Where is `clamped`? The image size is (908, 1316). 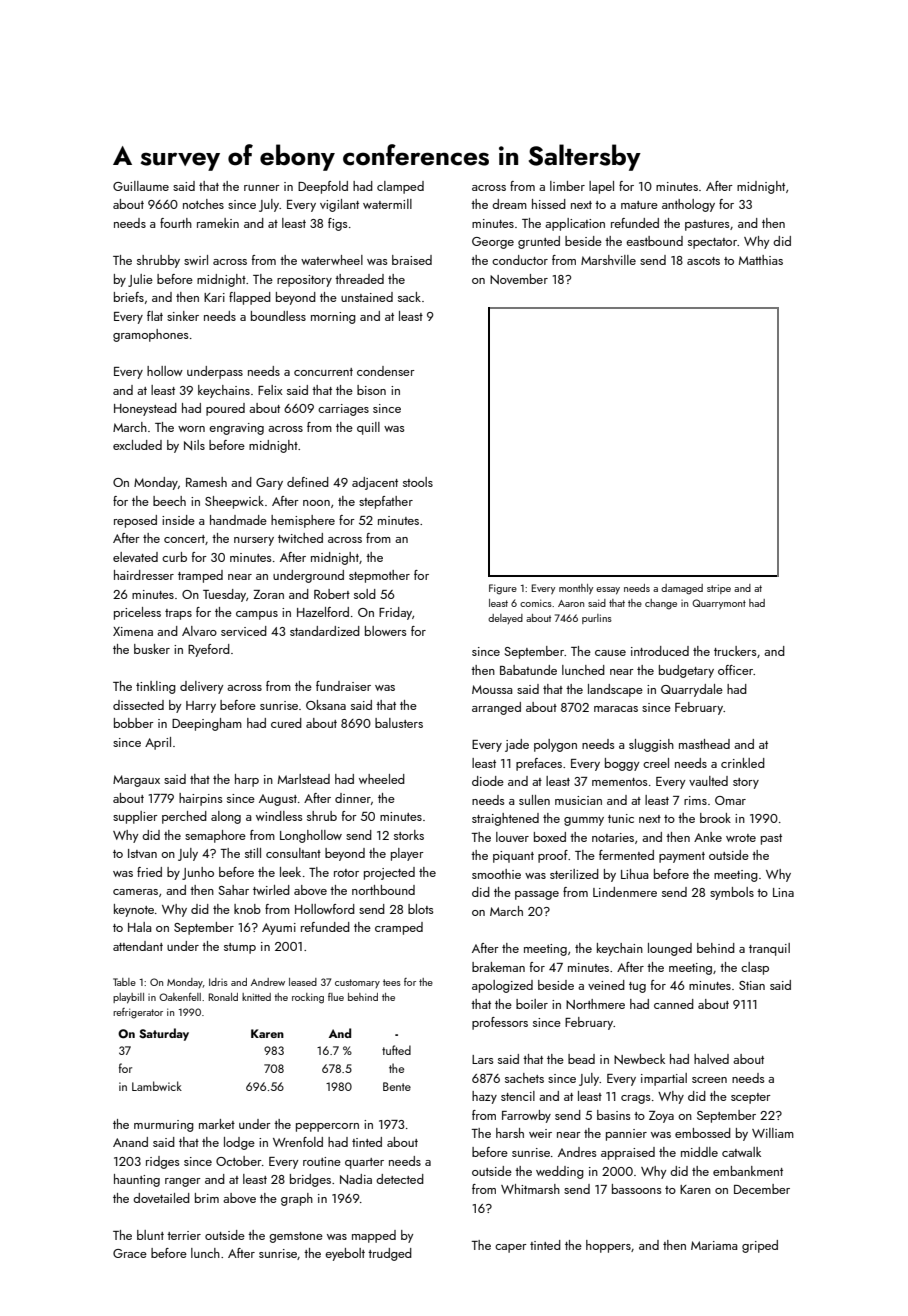
clamped is located at coordinates (400, 187).
